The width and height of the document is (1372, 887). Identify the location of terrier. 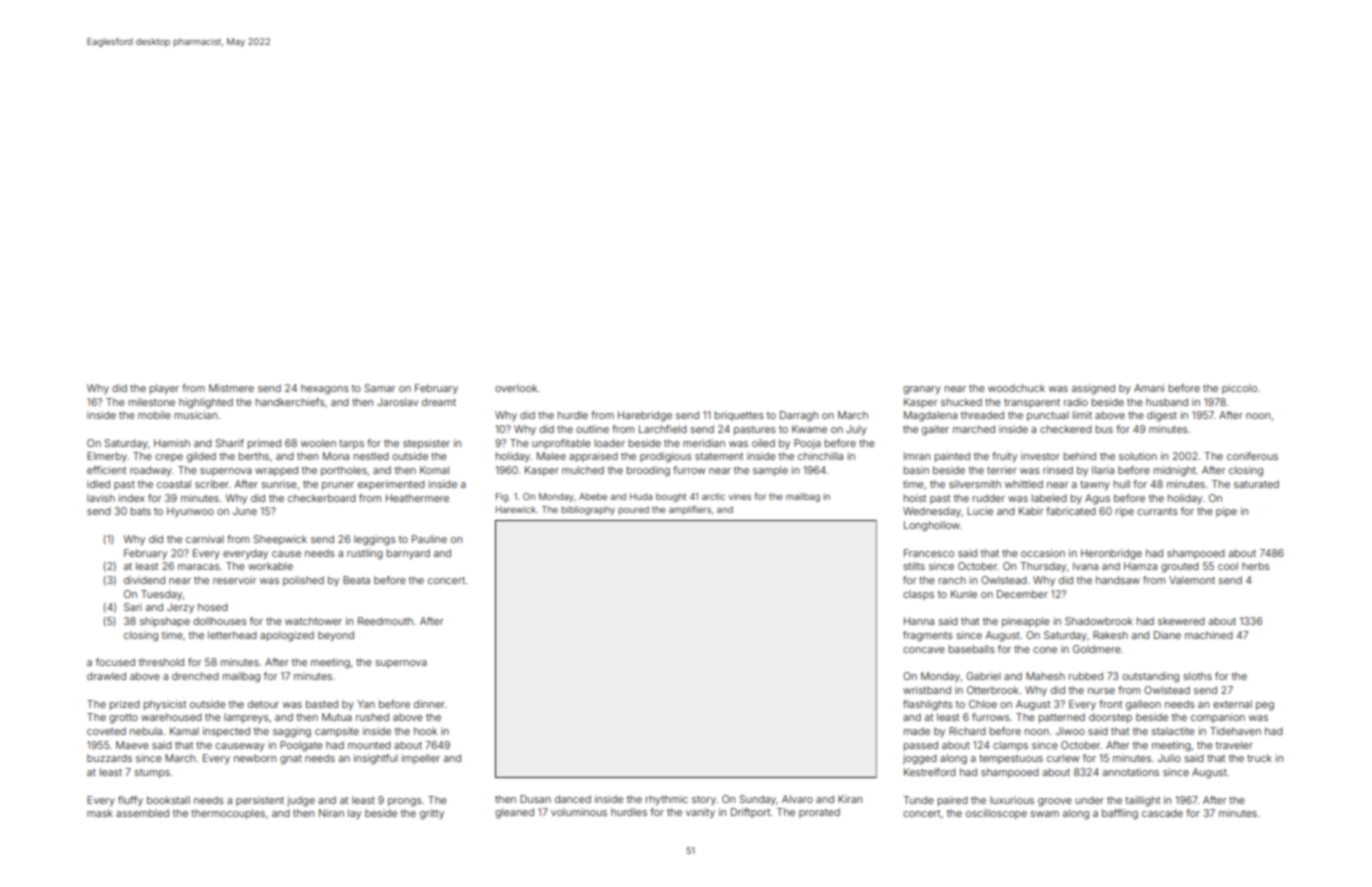
(1002, 470).
